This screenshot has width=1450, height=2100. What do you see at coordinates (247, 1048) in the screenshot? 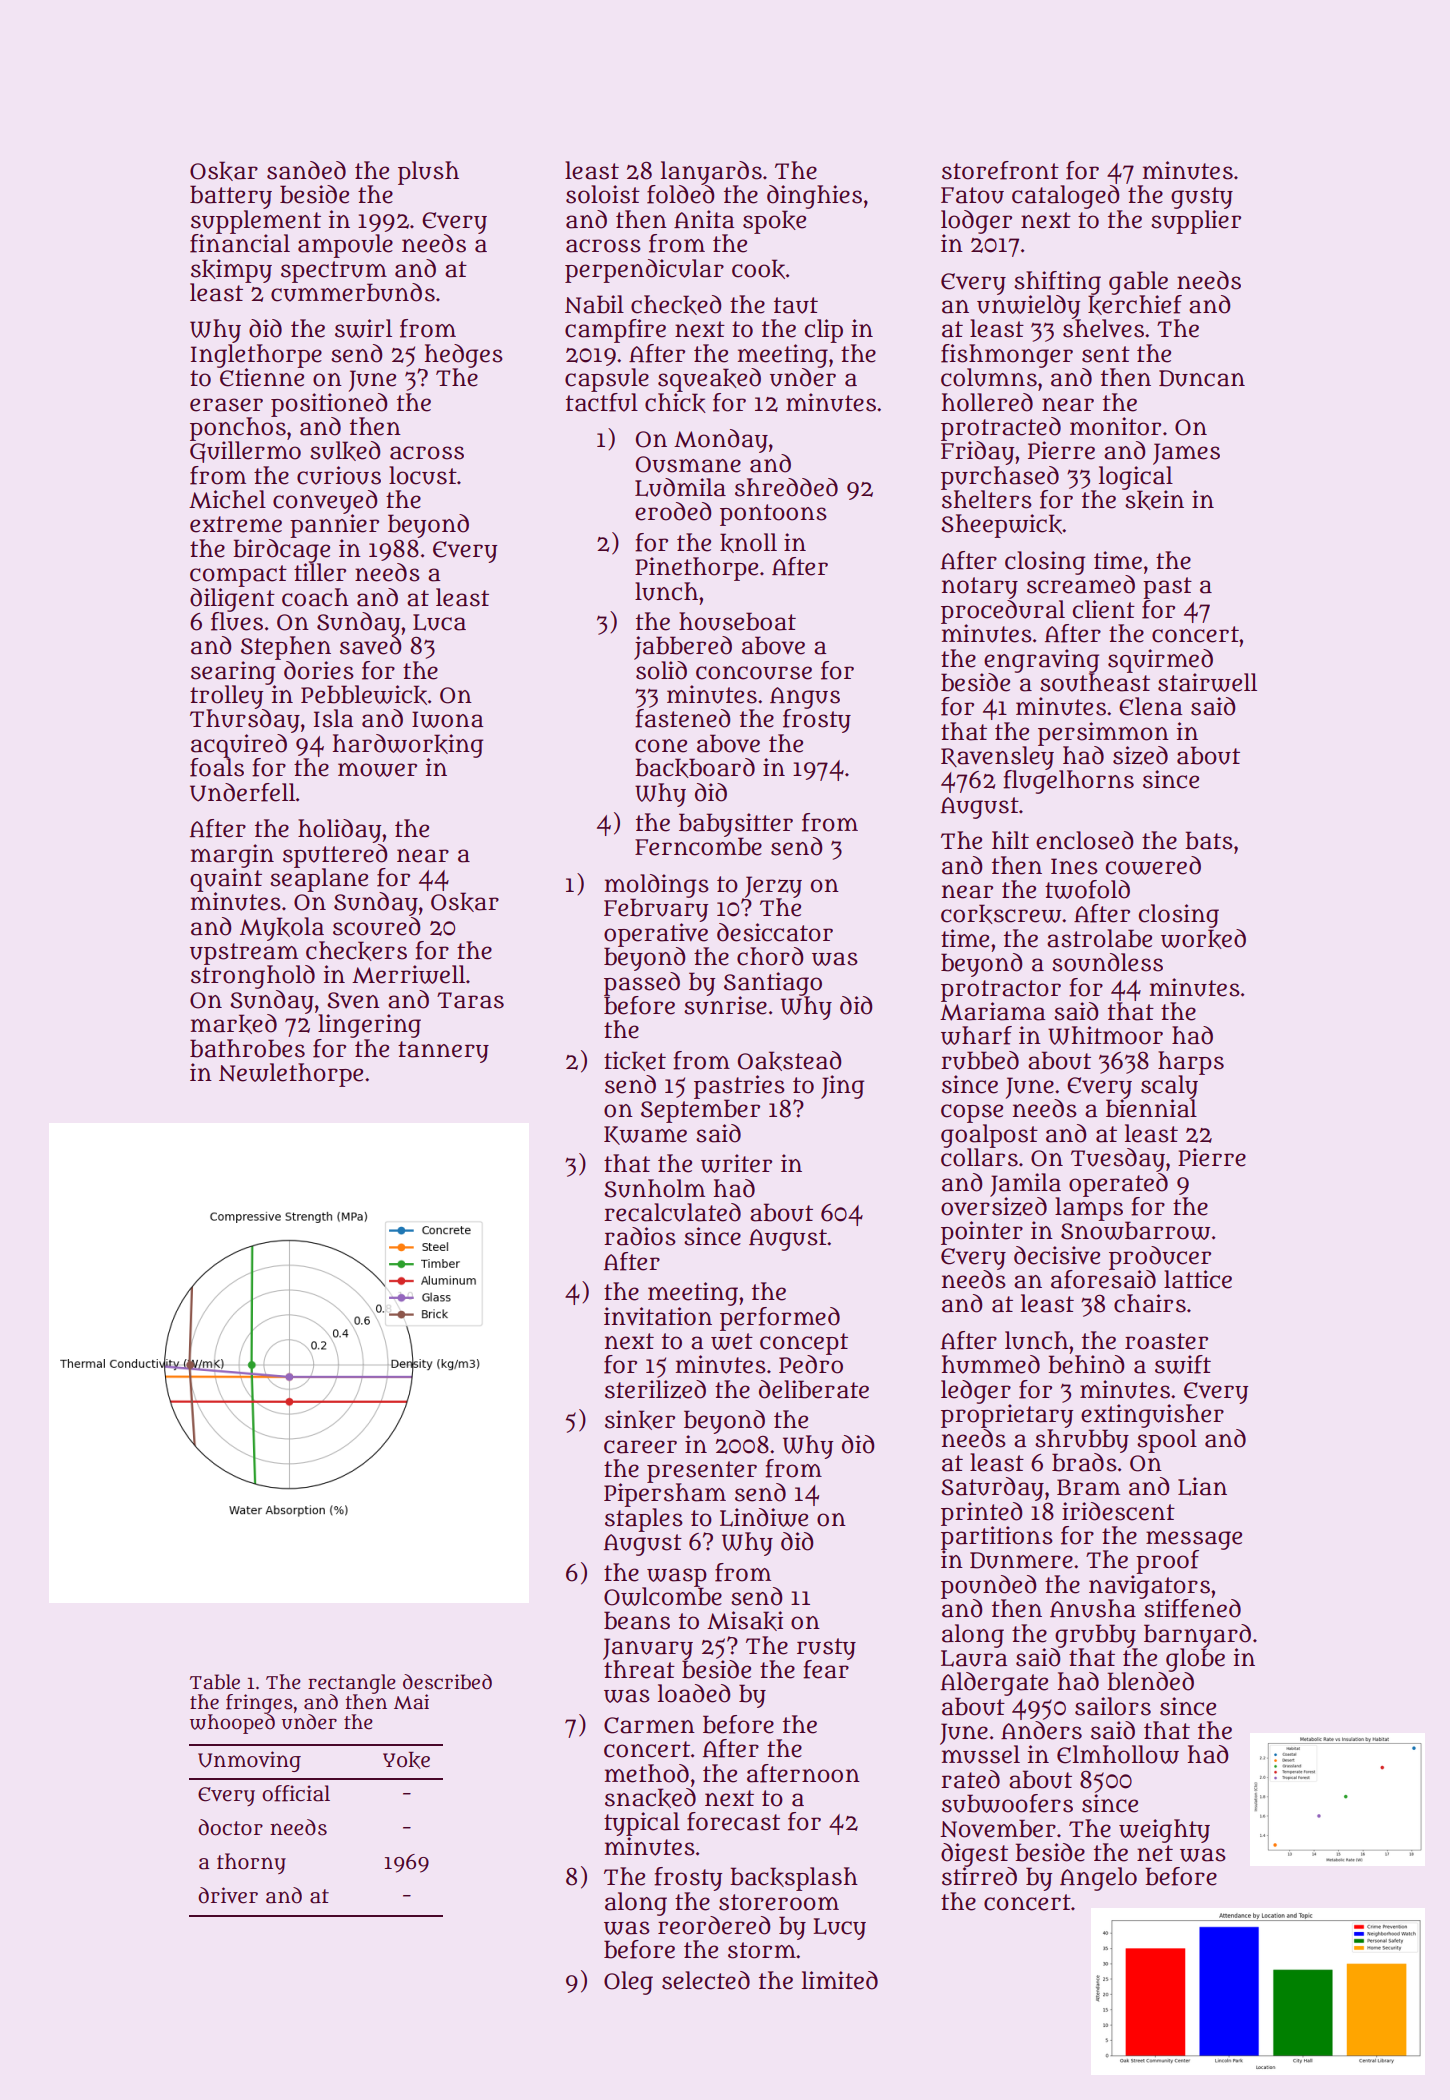
I see `bathrobes` at bounding box center [247, 1048].
